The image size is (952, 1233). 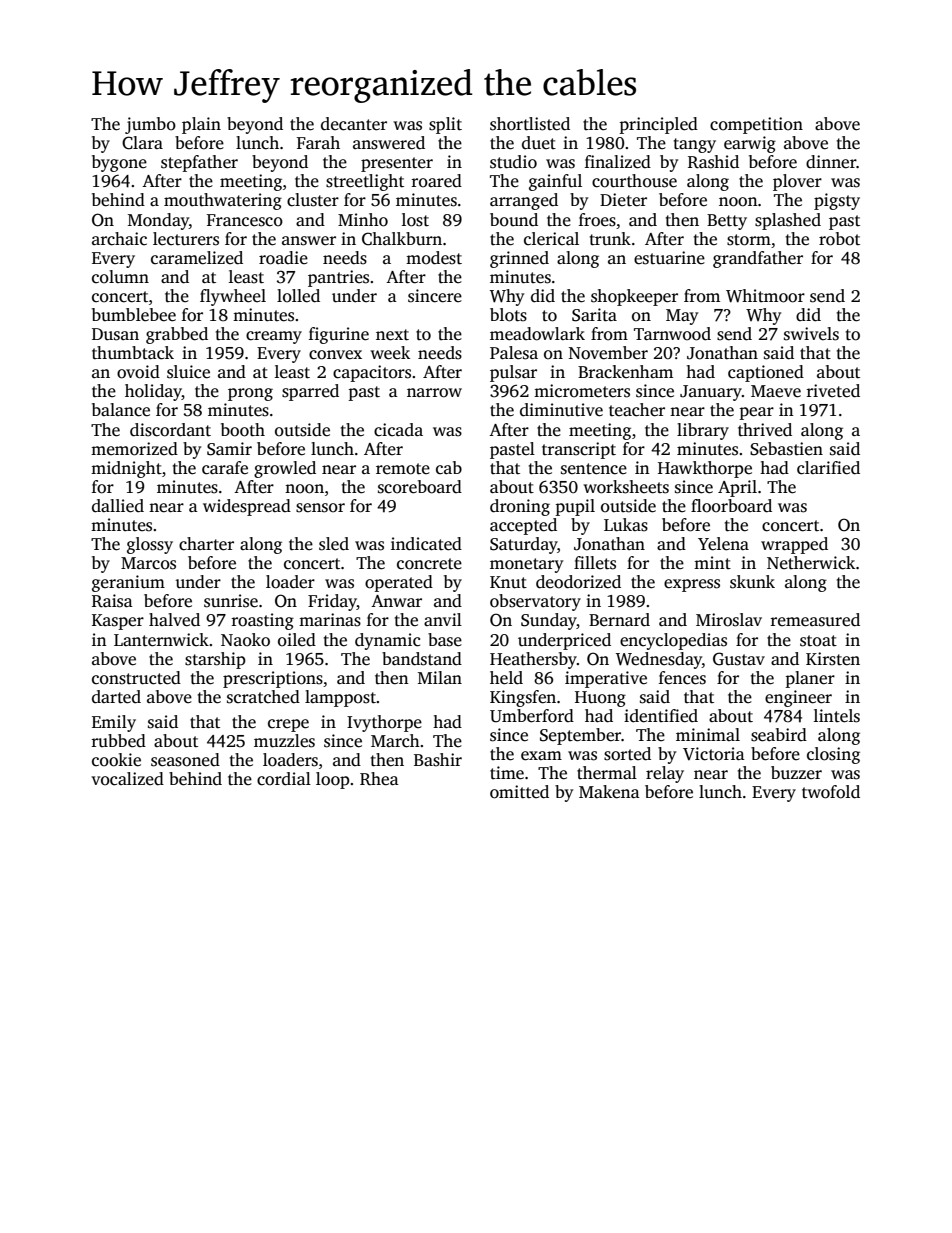 I want to click on cicada, so click(x=398, y=430).
